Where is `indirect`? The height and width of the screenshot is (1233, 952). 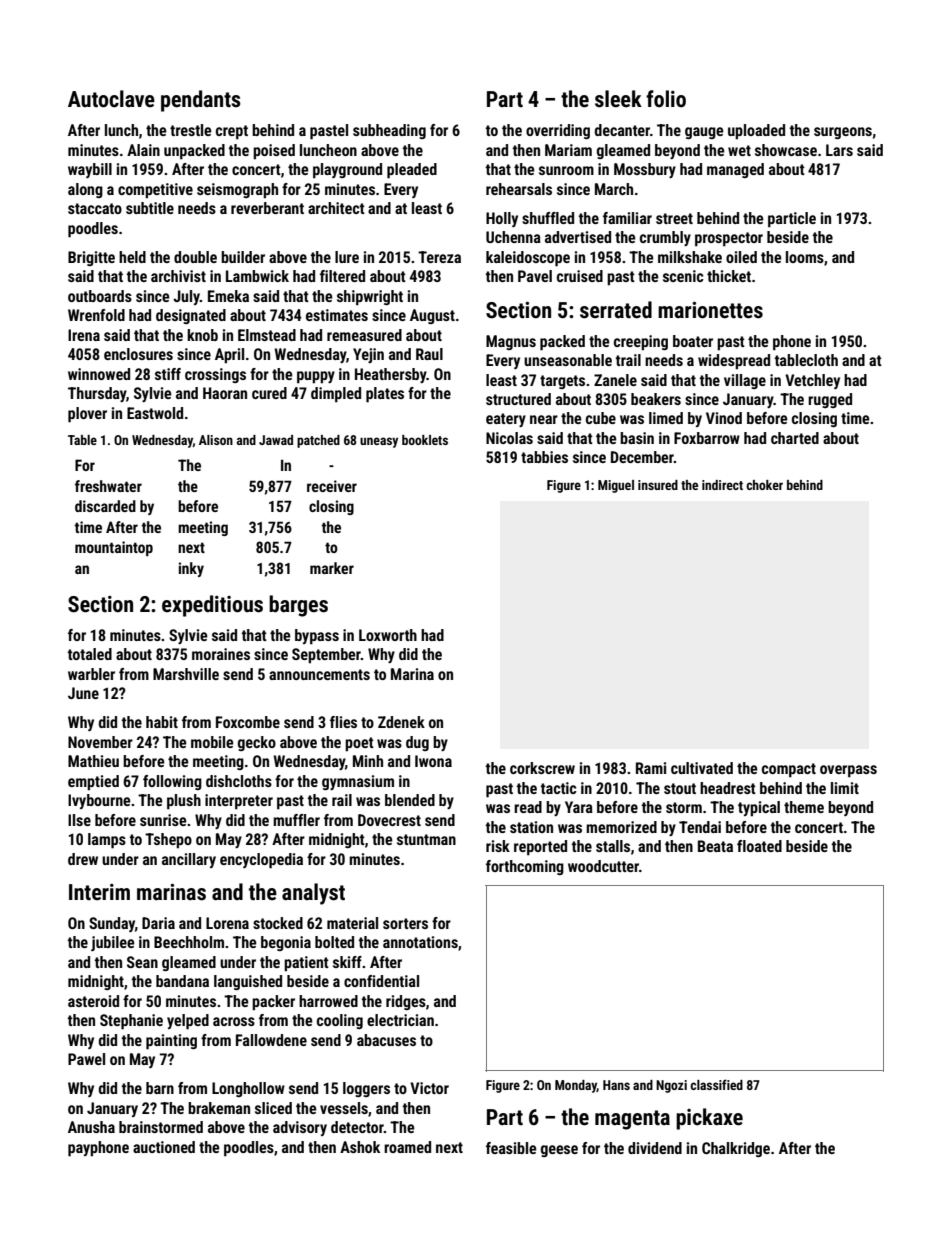 indirect is located at coordinates (722, 485).
